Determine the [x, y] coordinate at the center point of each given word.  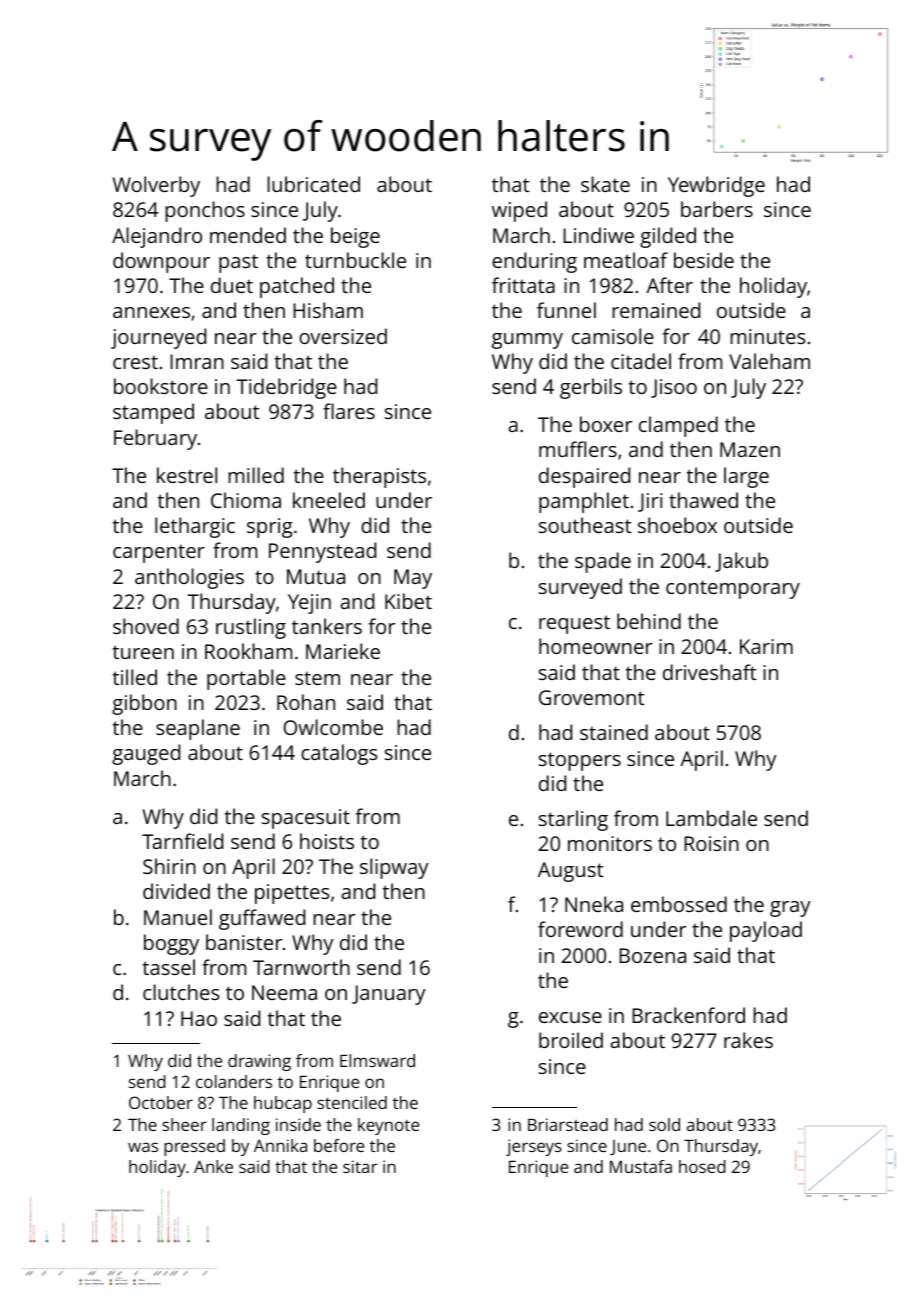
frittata [523, 285]
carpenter [159, 554]
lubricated [313, 184]
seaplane [198, 729]
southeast [585, 525]
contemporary [733, 589]
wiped [519, 211]
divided [176, 891]
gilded [668, 237]
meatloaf [626, 260]
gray [790, 909]
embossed [679, 904]
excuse [570, 1017]
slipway [394, 868]
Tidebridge [286, 388]
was [143, 1147]
